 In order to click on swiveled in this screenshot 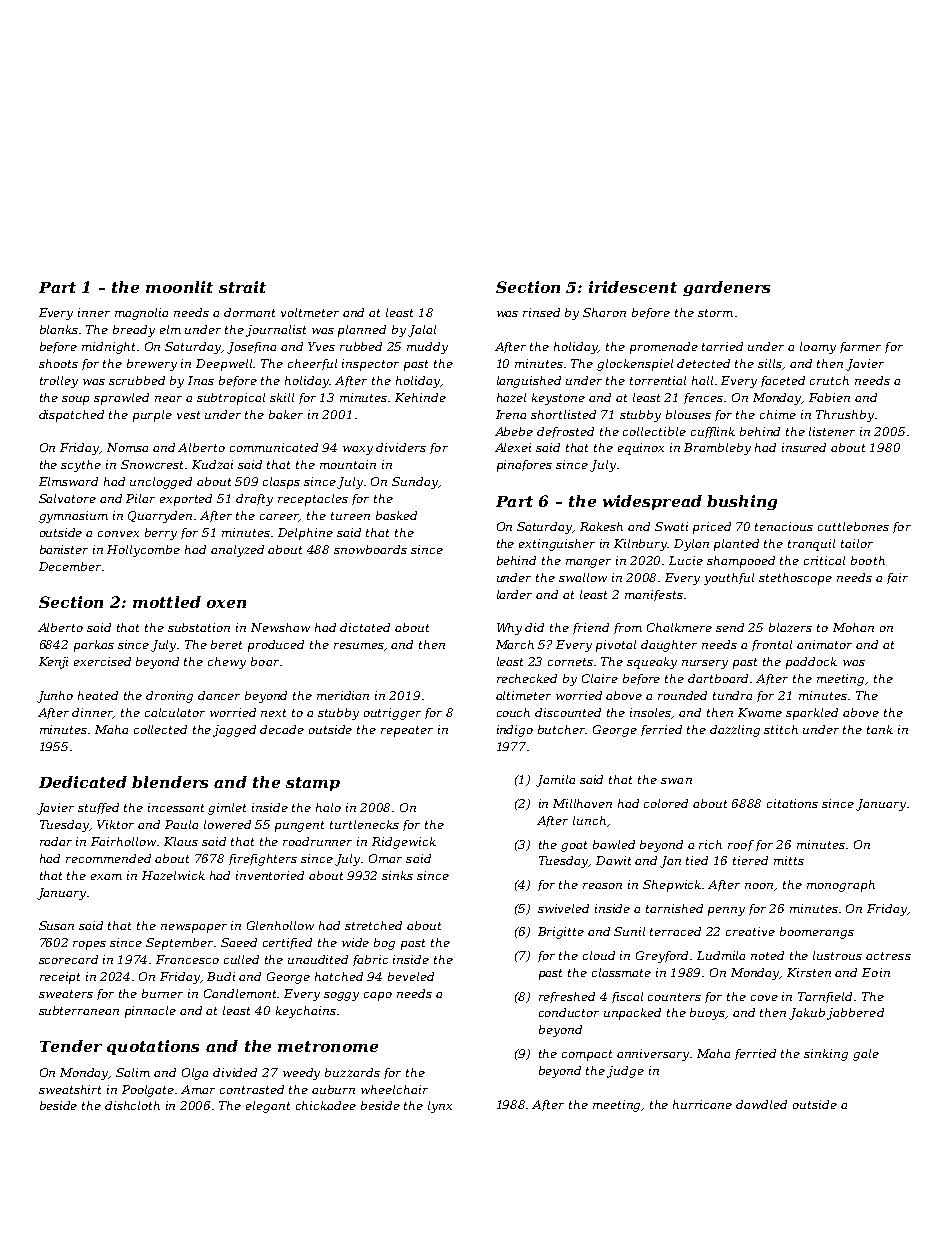, I will do `click(563, 908)`.
